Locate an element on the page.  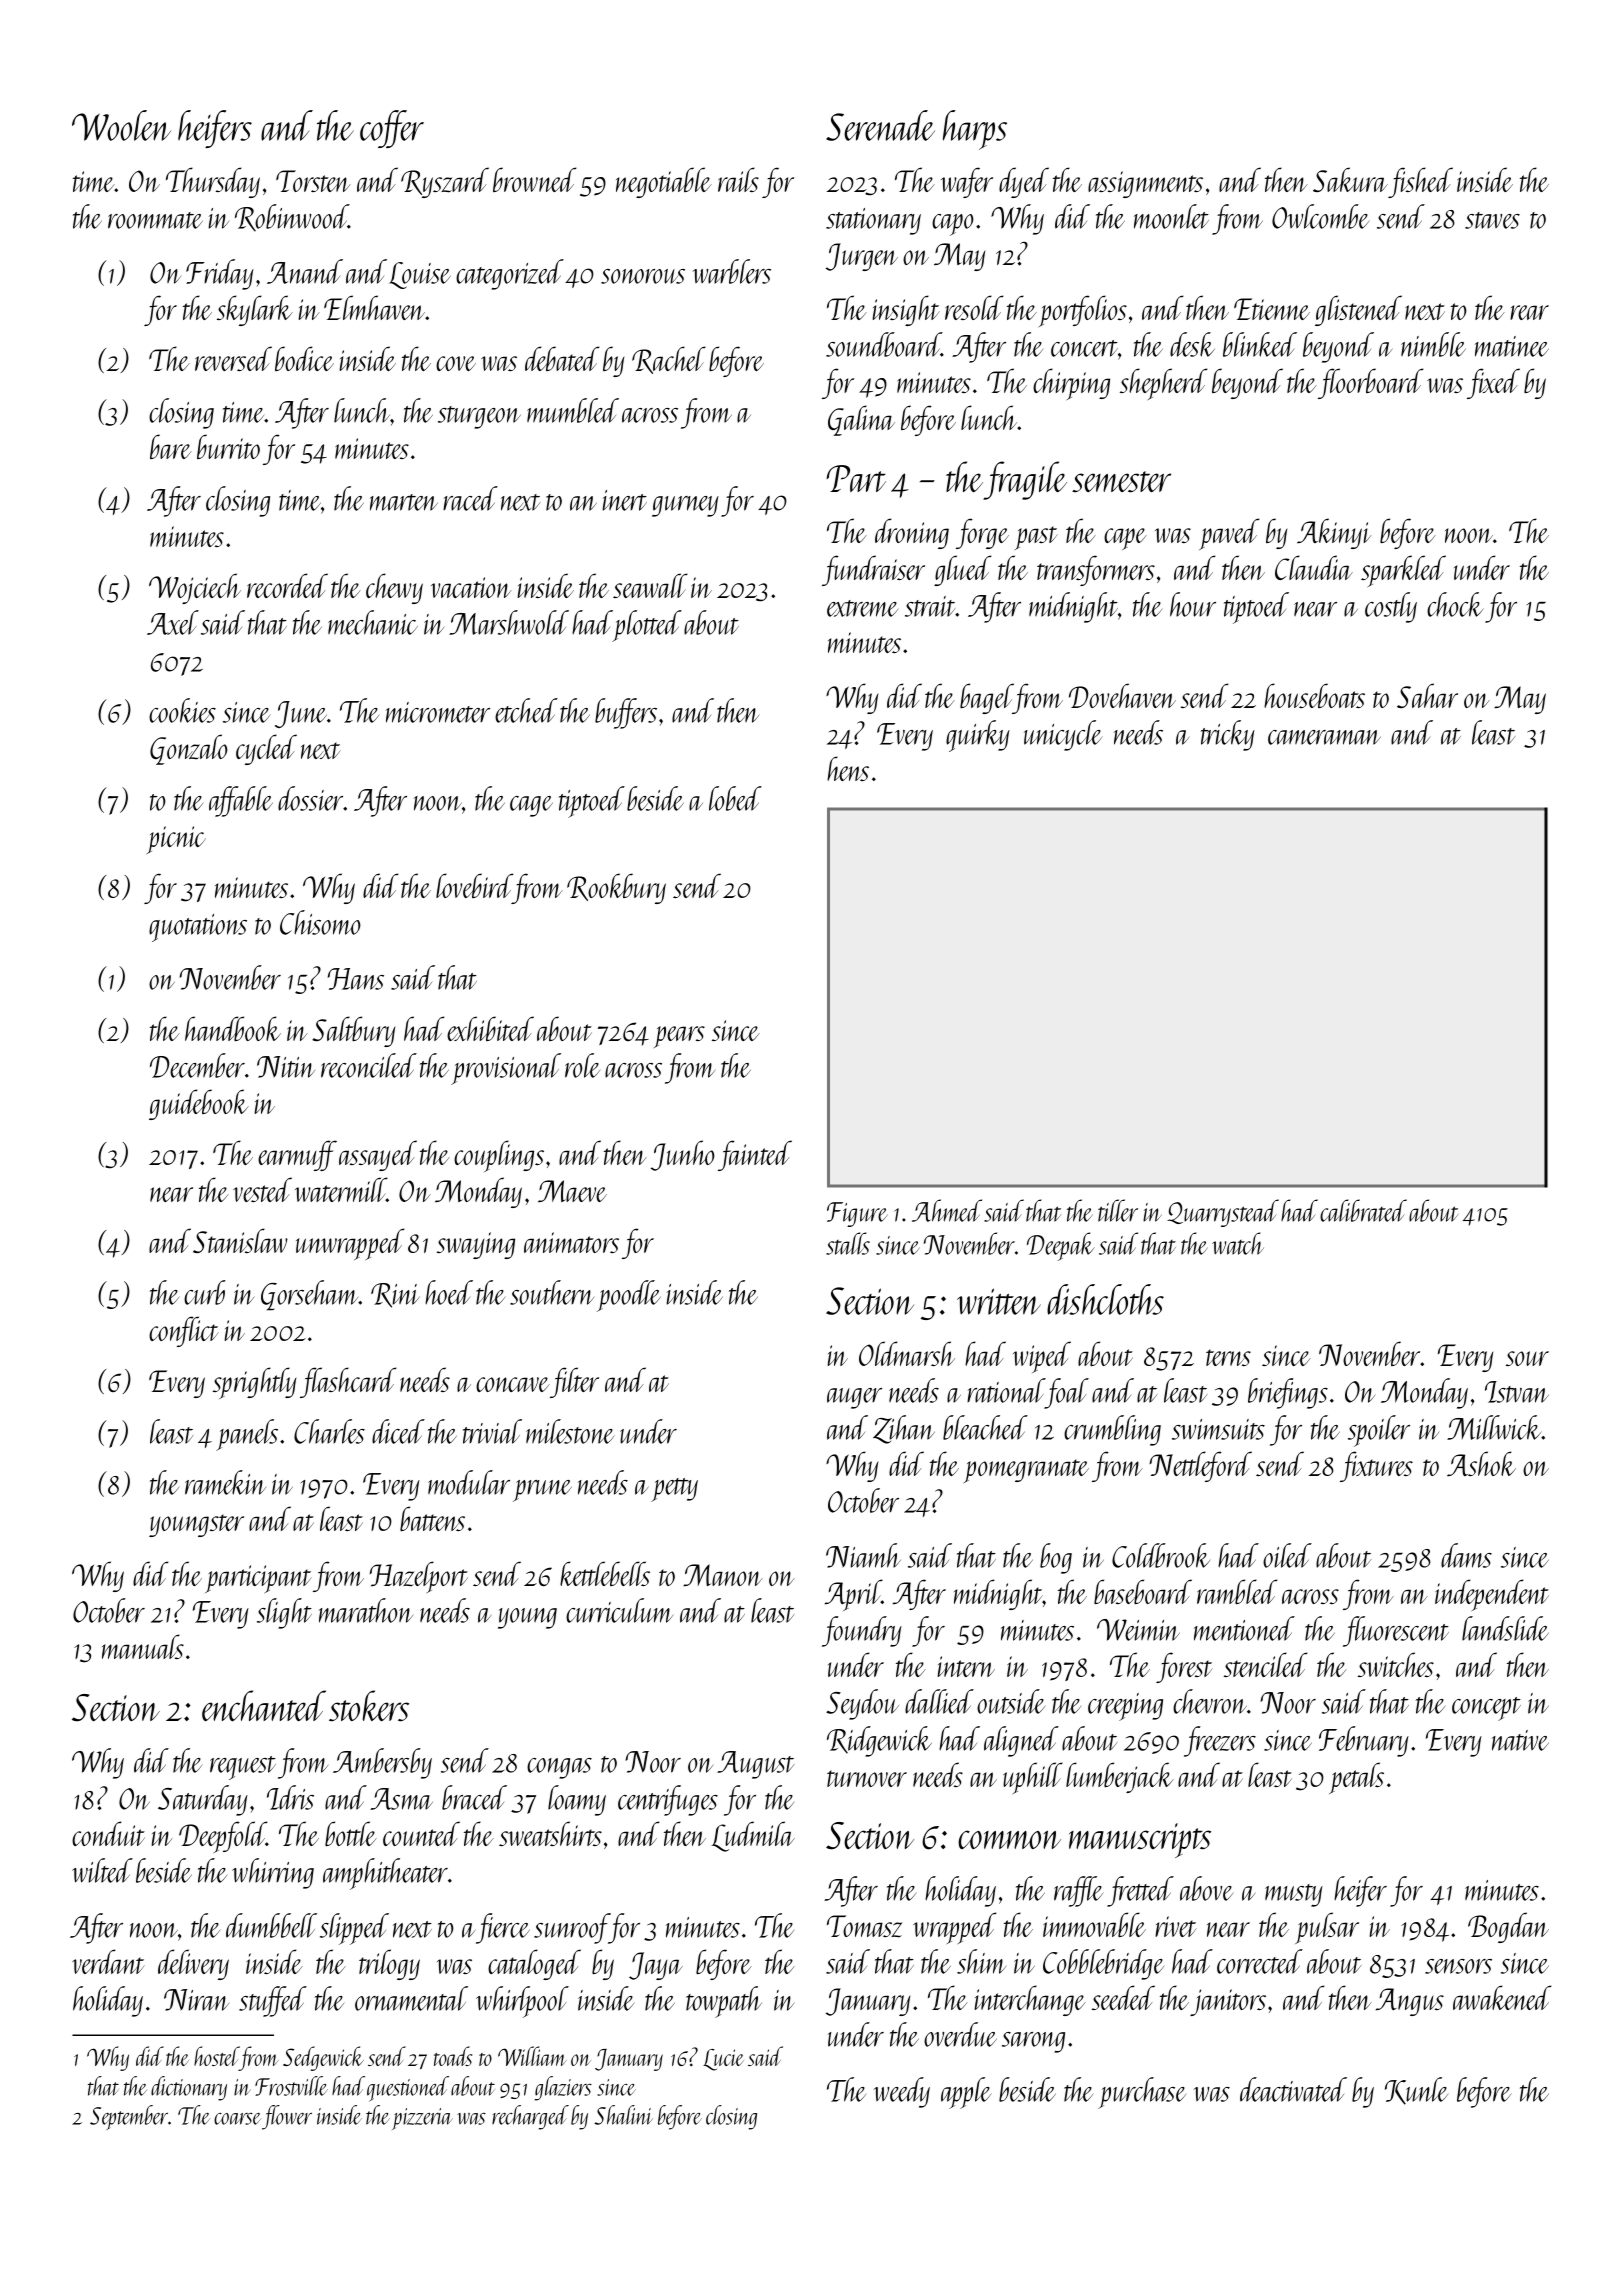
coarse is located at coordinates (237, 2119).
